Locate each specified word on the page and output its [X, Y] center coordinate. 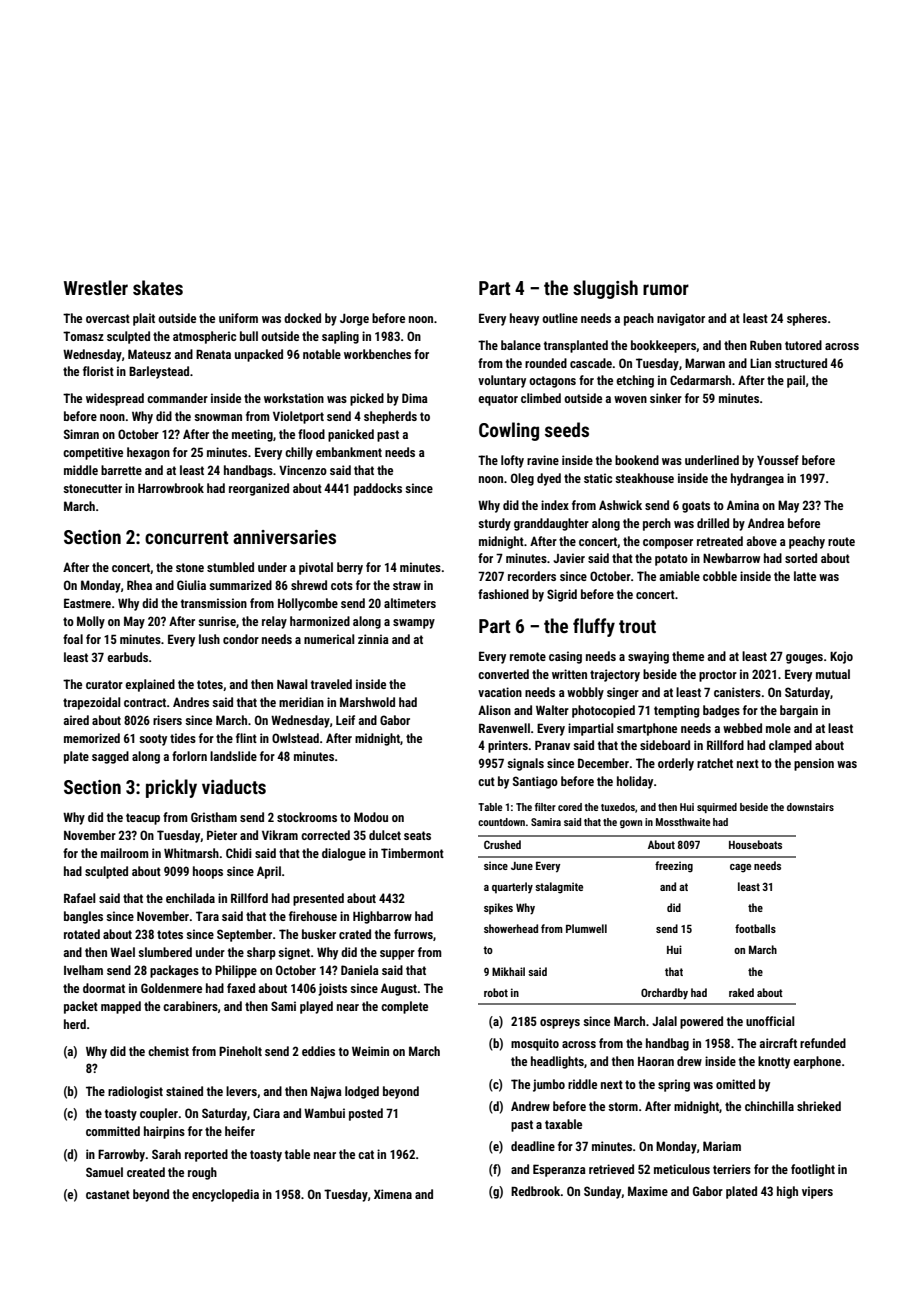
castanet [108, 1194]
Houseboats [755, 844]
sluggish [605, 289]
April [269, 872]
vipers [817, 1192]
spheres [807, 319]
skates [158, 287]
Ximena [393, 1194]
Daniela [360, 970]
